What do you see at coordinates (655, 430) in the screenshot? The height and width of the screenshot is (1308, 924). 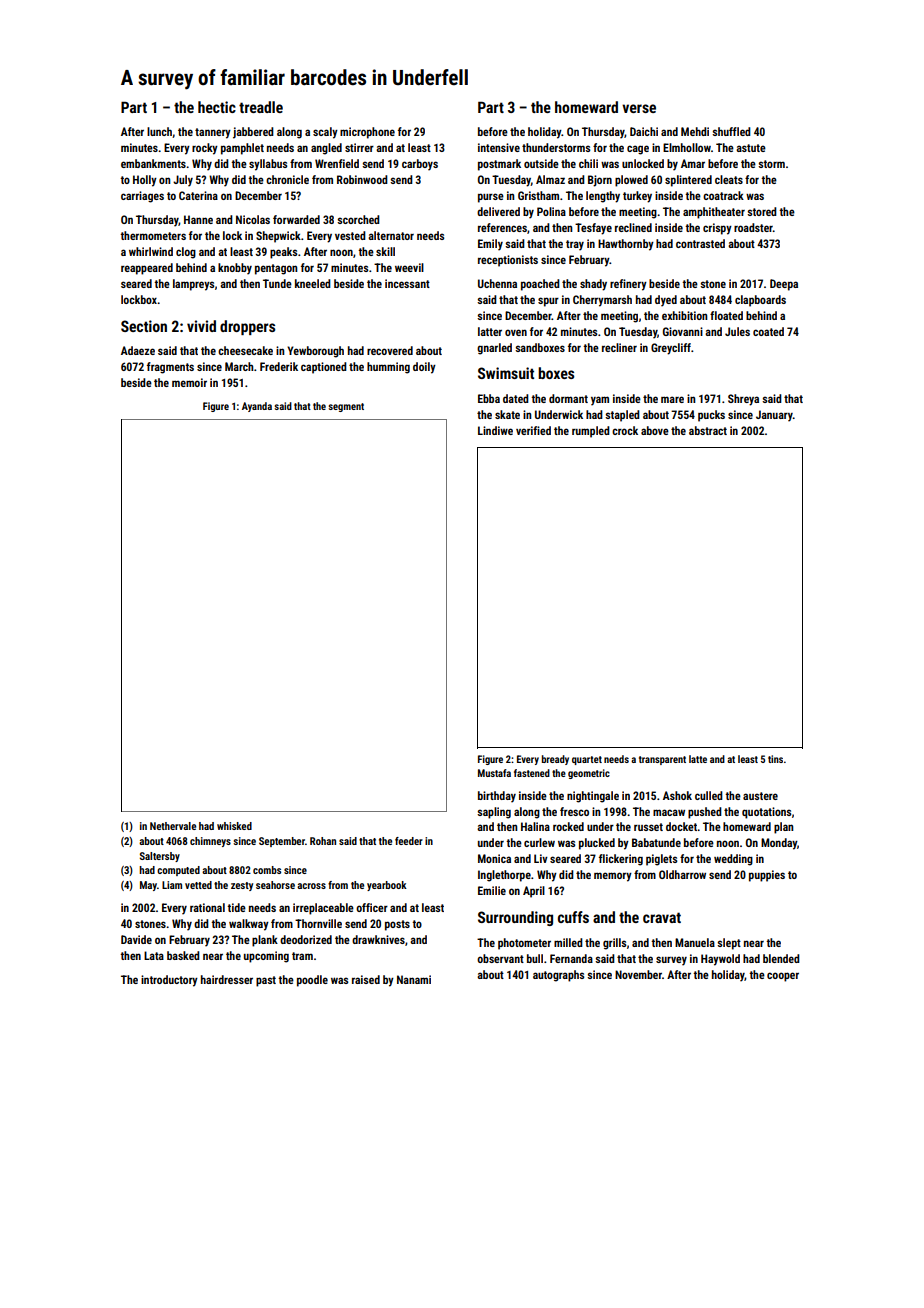 I see `above` at bounding box center [655, 430].
